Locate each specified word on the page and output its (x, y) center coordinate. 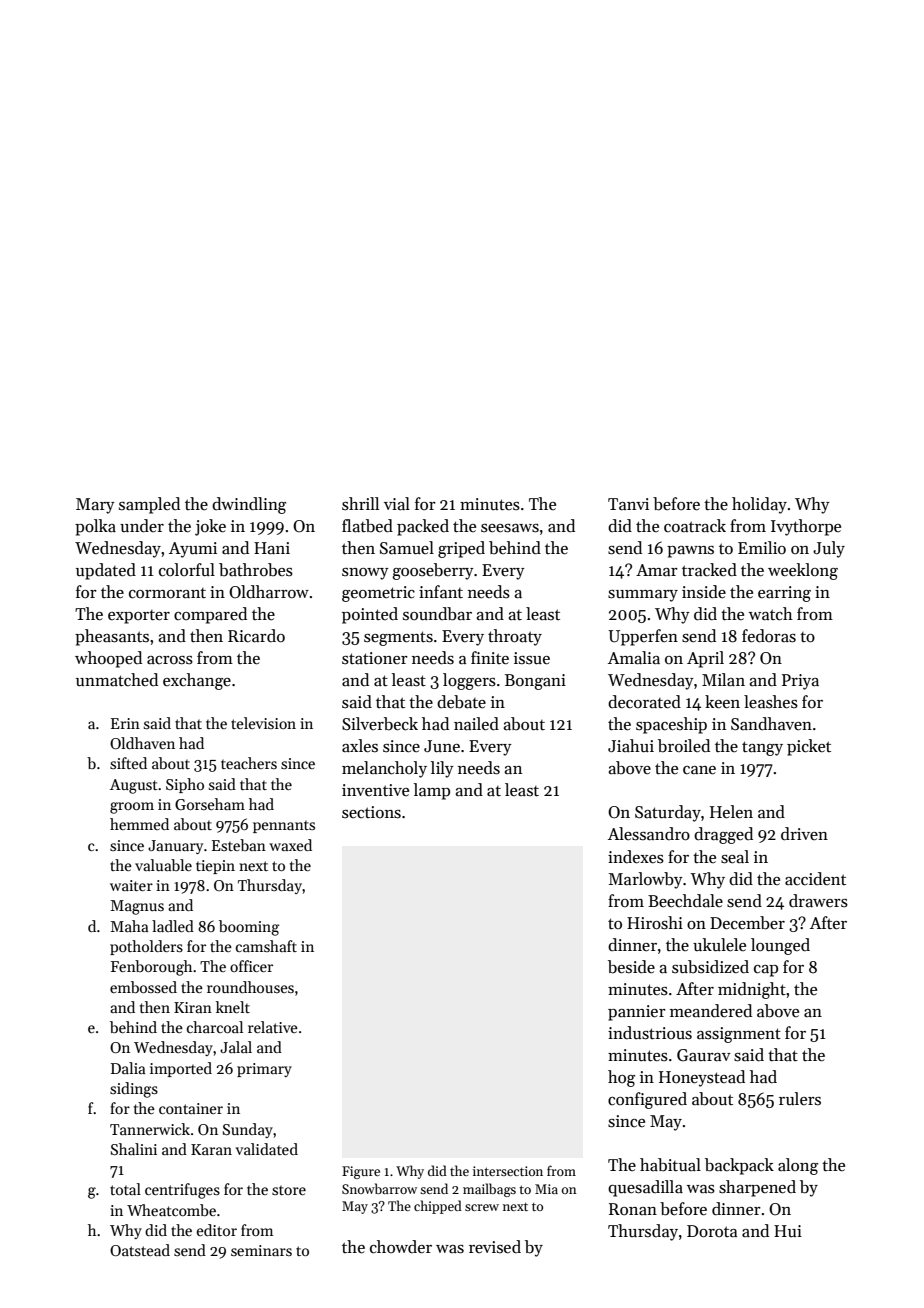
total (125, 1189)
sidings (134, 1090)
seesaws (510, 528)
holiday (759, 505)
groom (132, 808)
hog (621, 1078)
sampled (149, 505)
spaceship (671, 725)
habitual (670, 1165)
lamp (432, 791)
